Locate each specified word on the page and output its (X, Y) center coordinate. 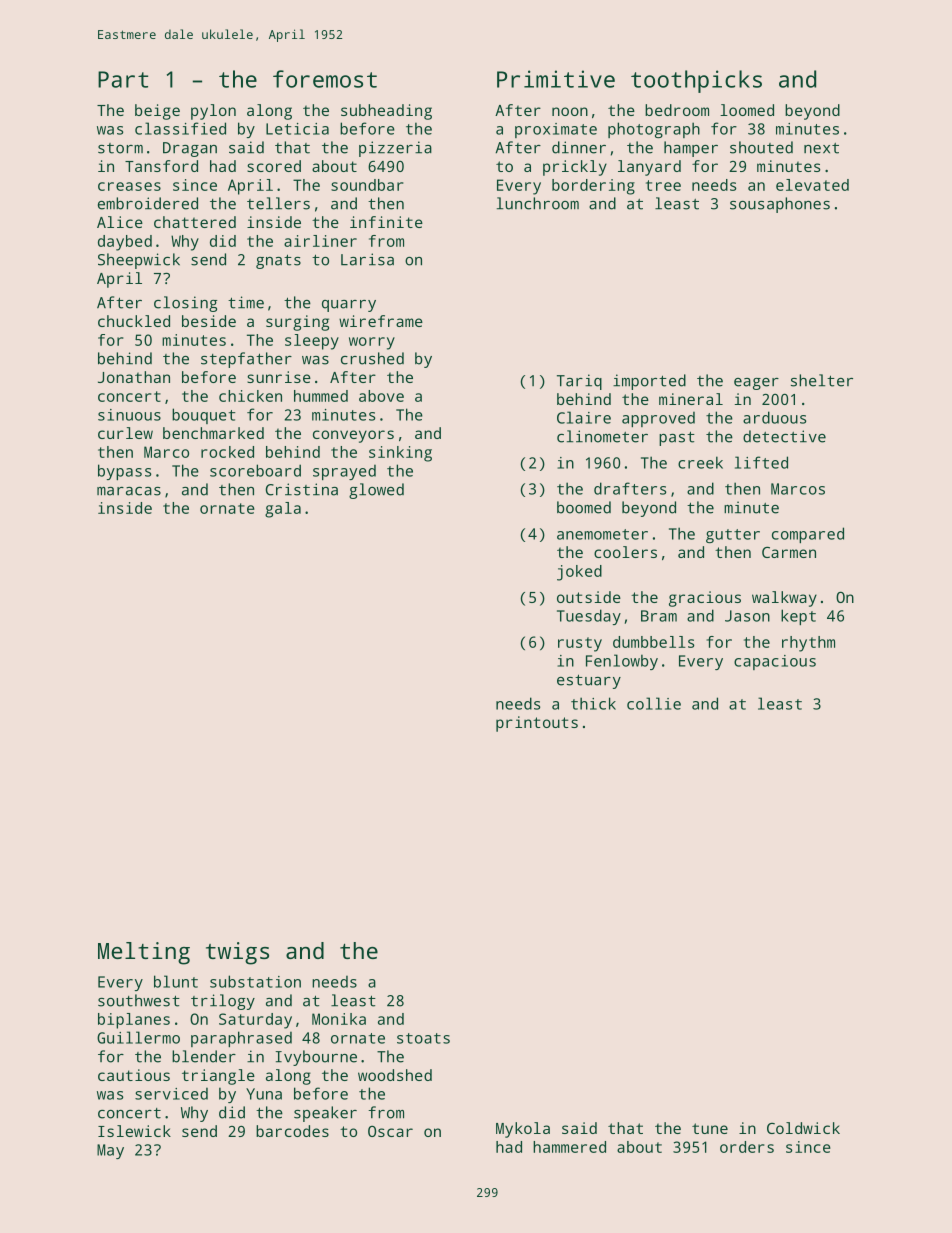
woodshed (395, 1075)
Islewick (134, 1131)
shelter (822, 380)
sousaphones (780, 205)
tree (663, 185)
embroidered (148, 203)
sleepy (312, 342)
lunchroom (538, 203)
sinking (400, 454)
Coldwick (803, 1128)
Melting (144, 953)
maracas (129, 491)
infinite (386, 222)
